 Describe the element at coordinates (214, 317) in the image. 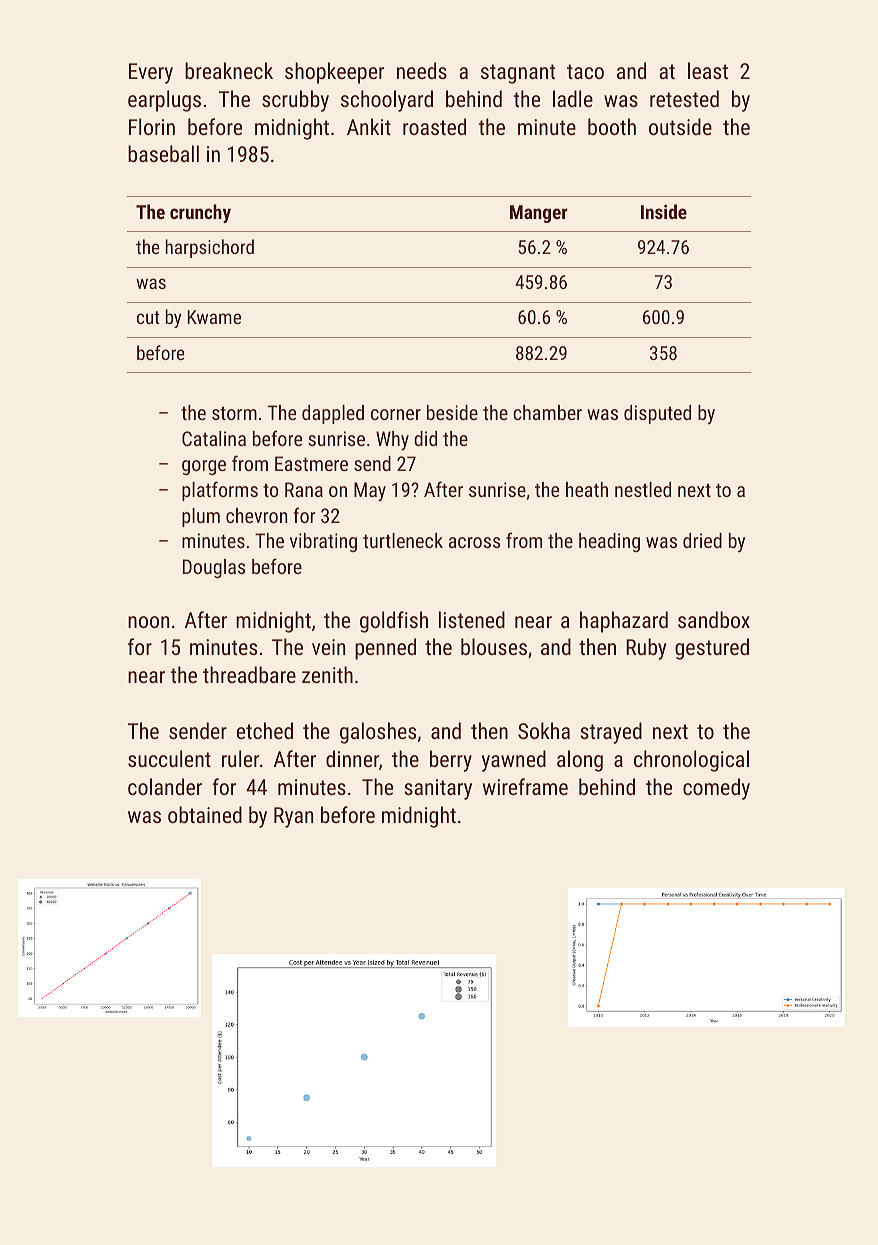

I see `Kwame` at that location.
